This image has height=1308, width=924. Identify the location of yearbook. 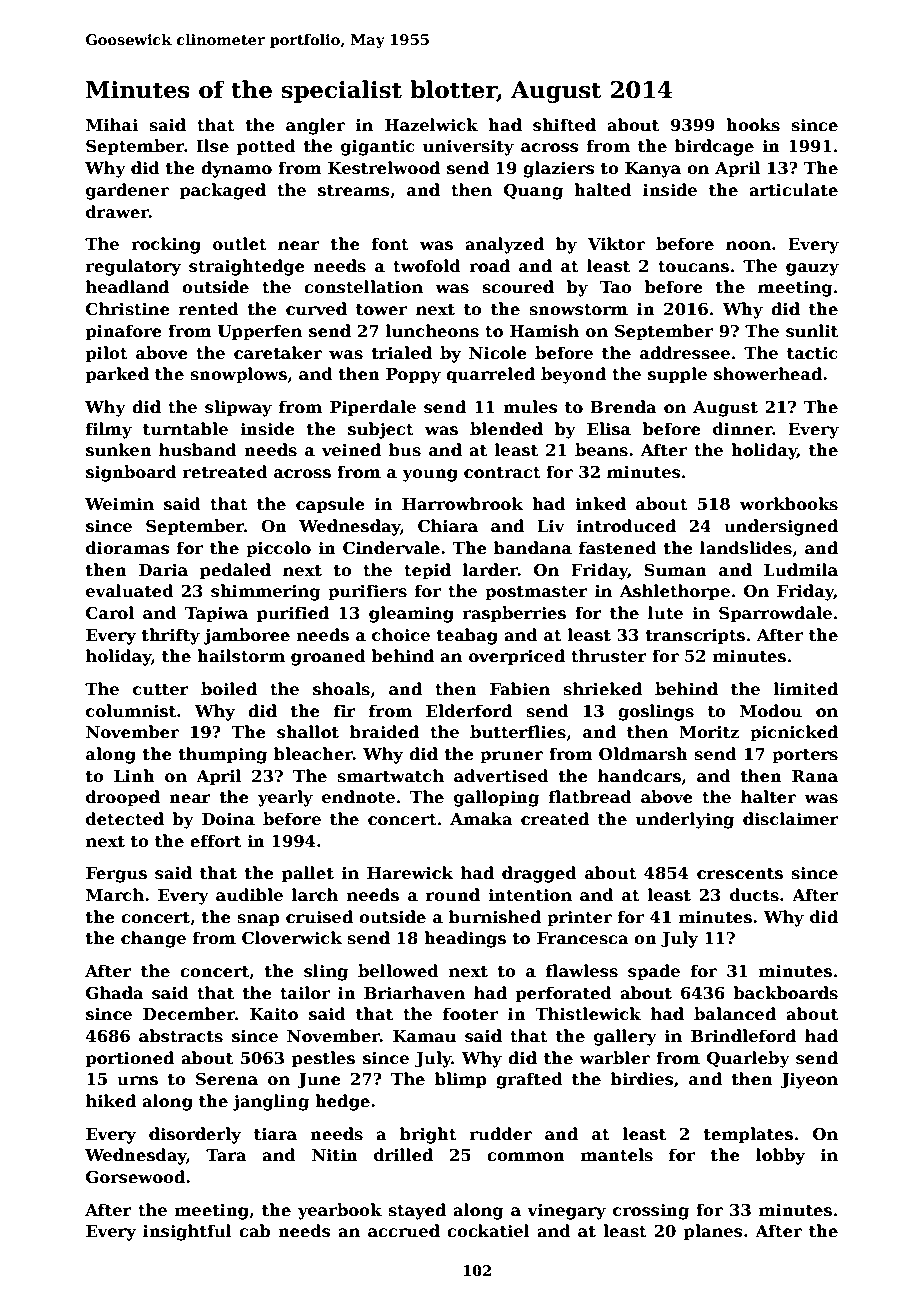
(340, 1211).
